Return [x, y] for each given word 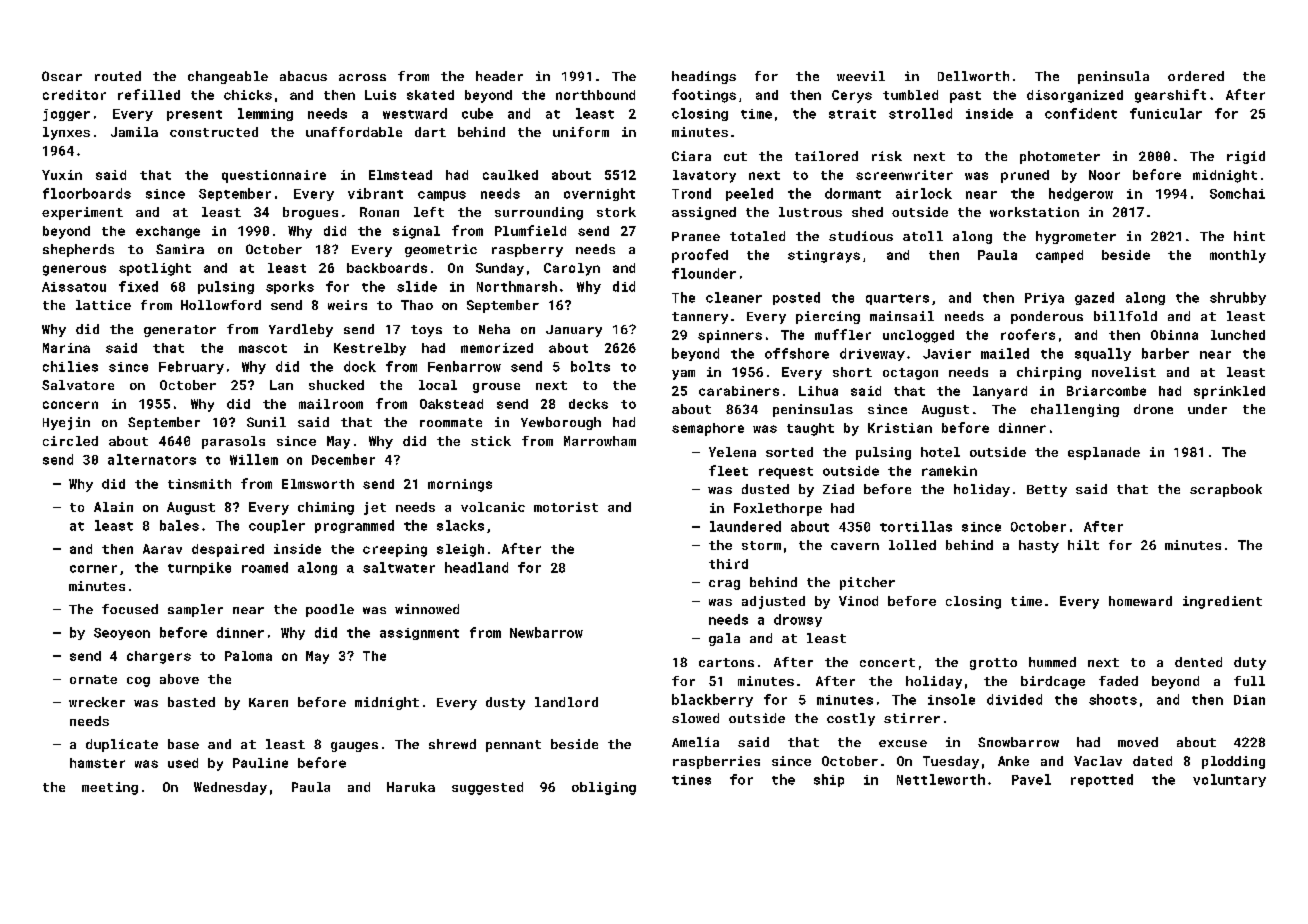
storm [761, 545]
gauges [354, 747]
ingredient [1222, 602]
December [343, 459]
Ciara [691, 156]
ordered [1196, 76]
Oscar [62, 76]
